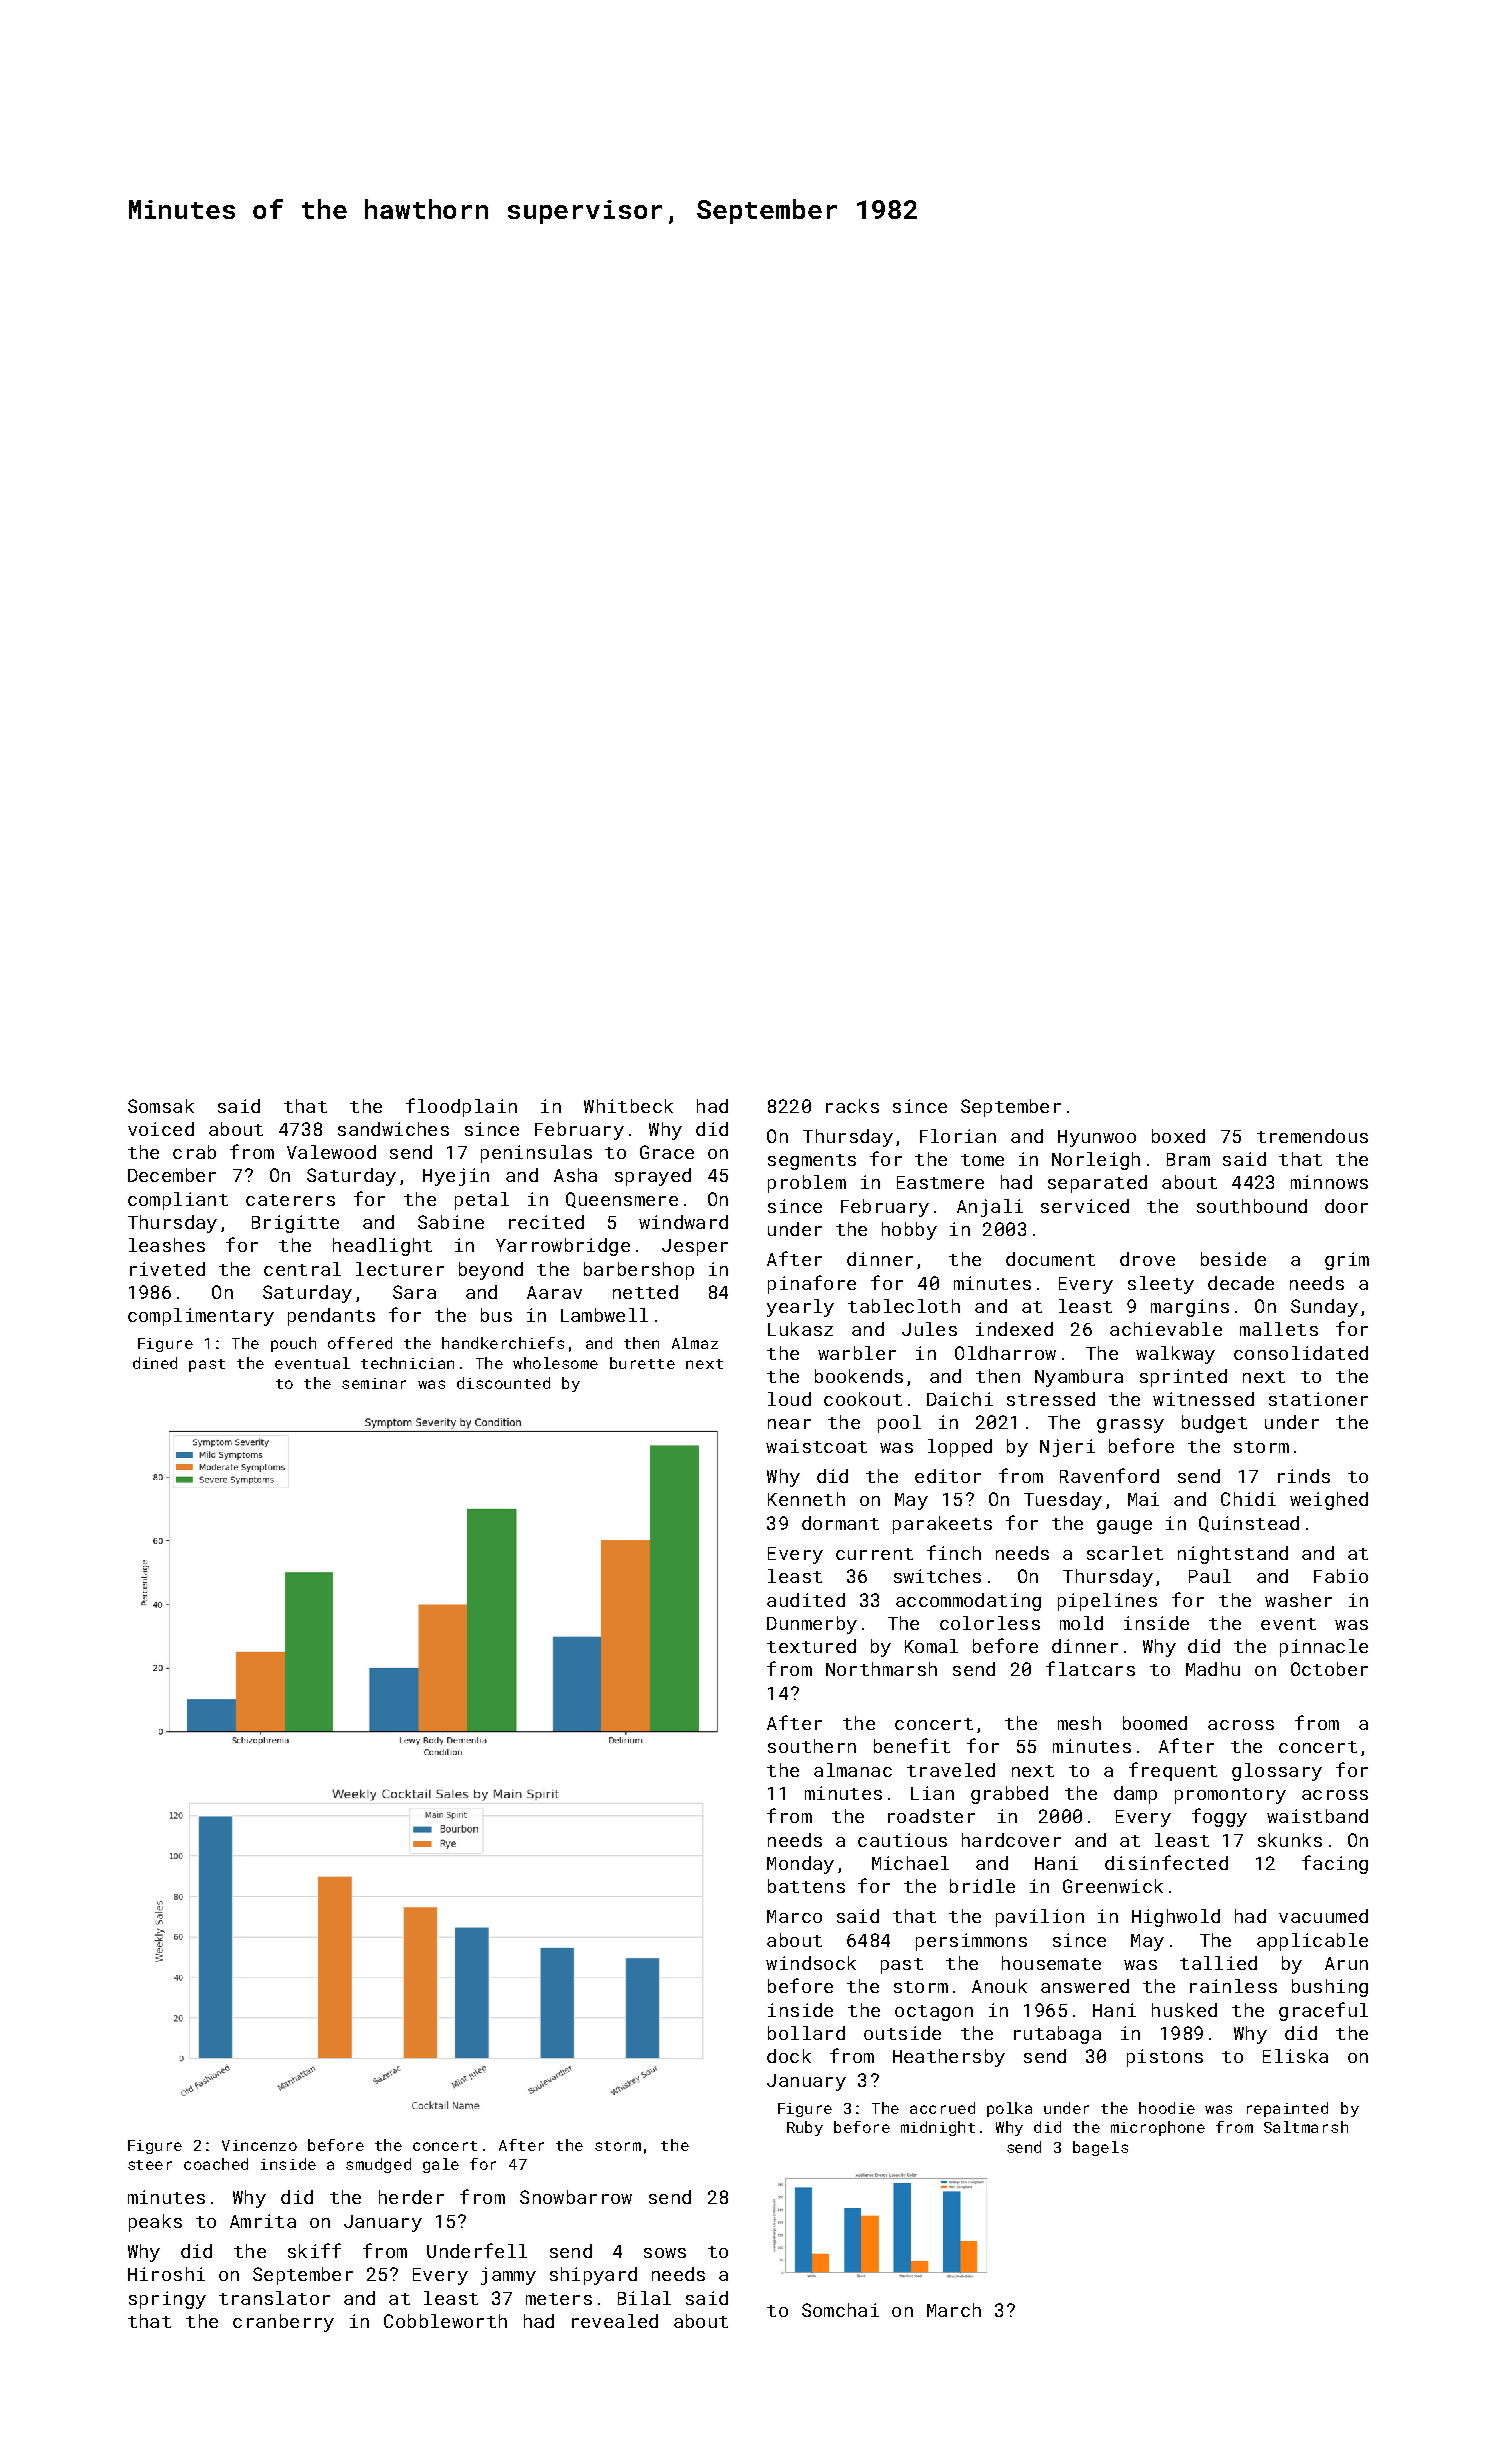 This screenshot has height=2464, width=1496. I want to click on southern, so click(812, 1746).
